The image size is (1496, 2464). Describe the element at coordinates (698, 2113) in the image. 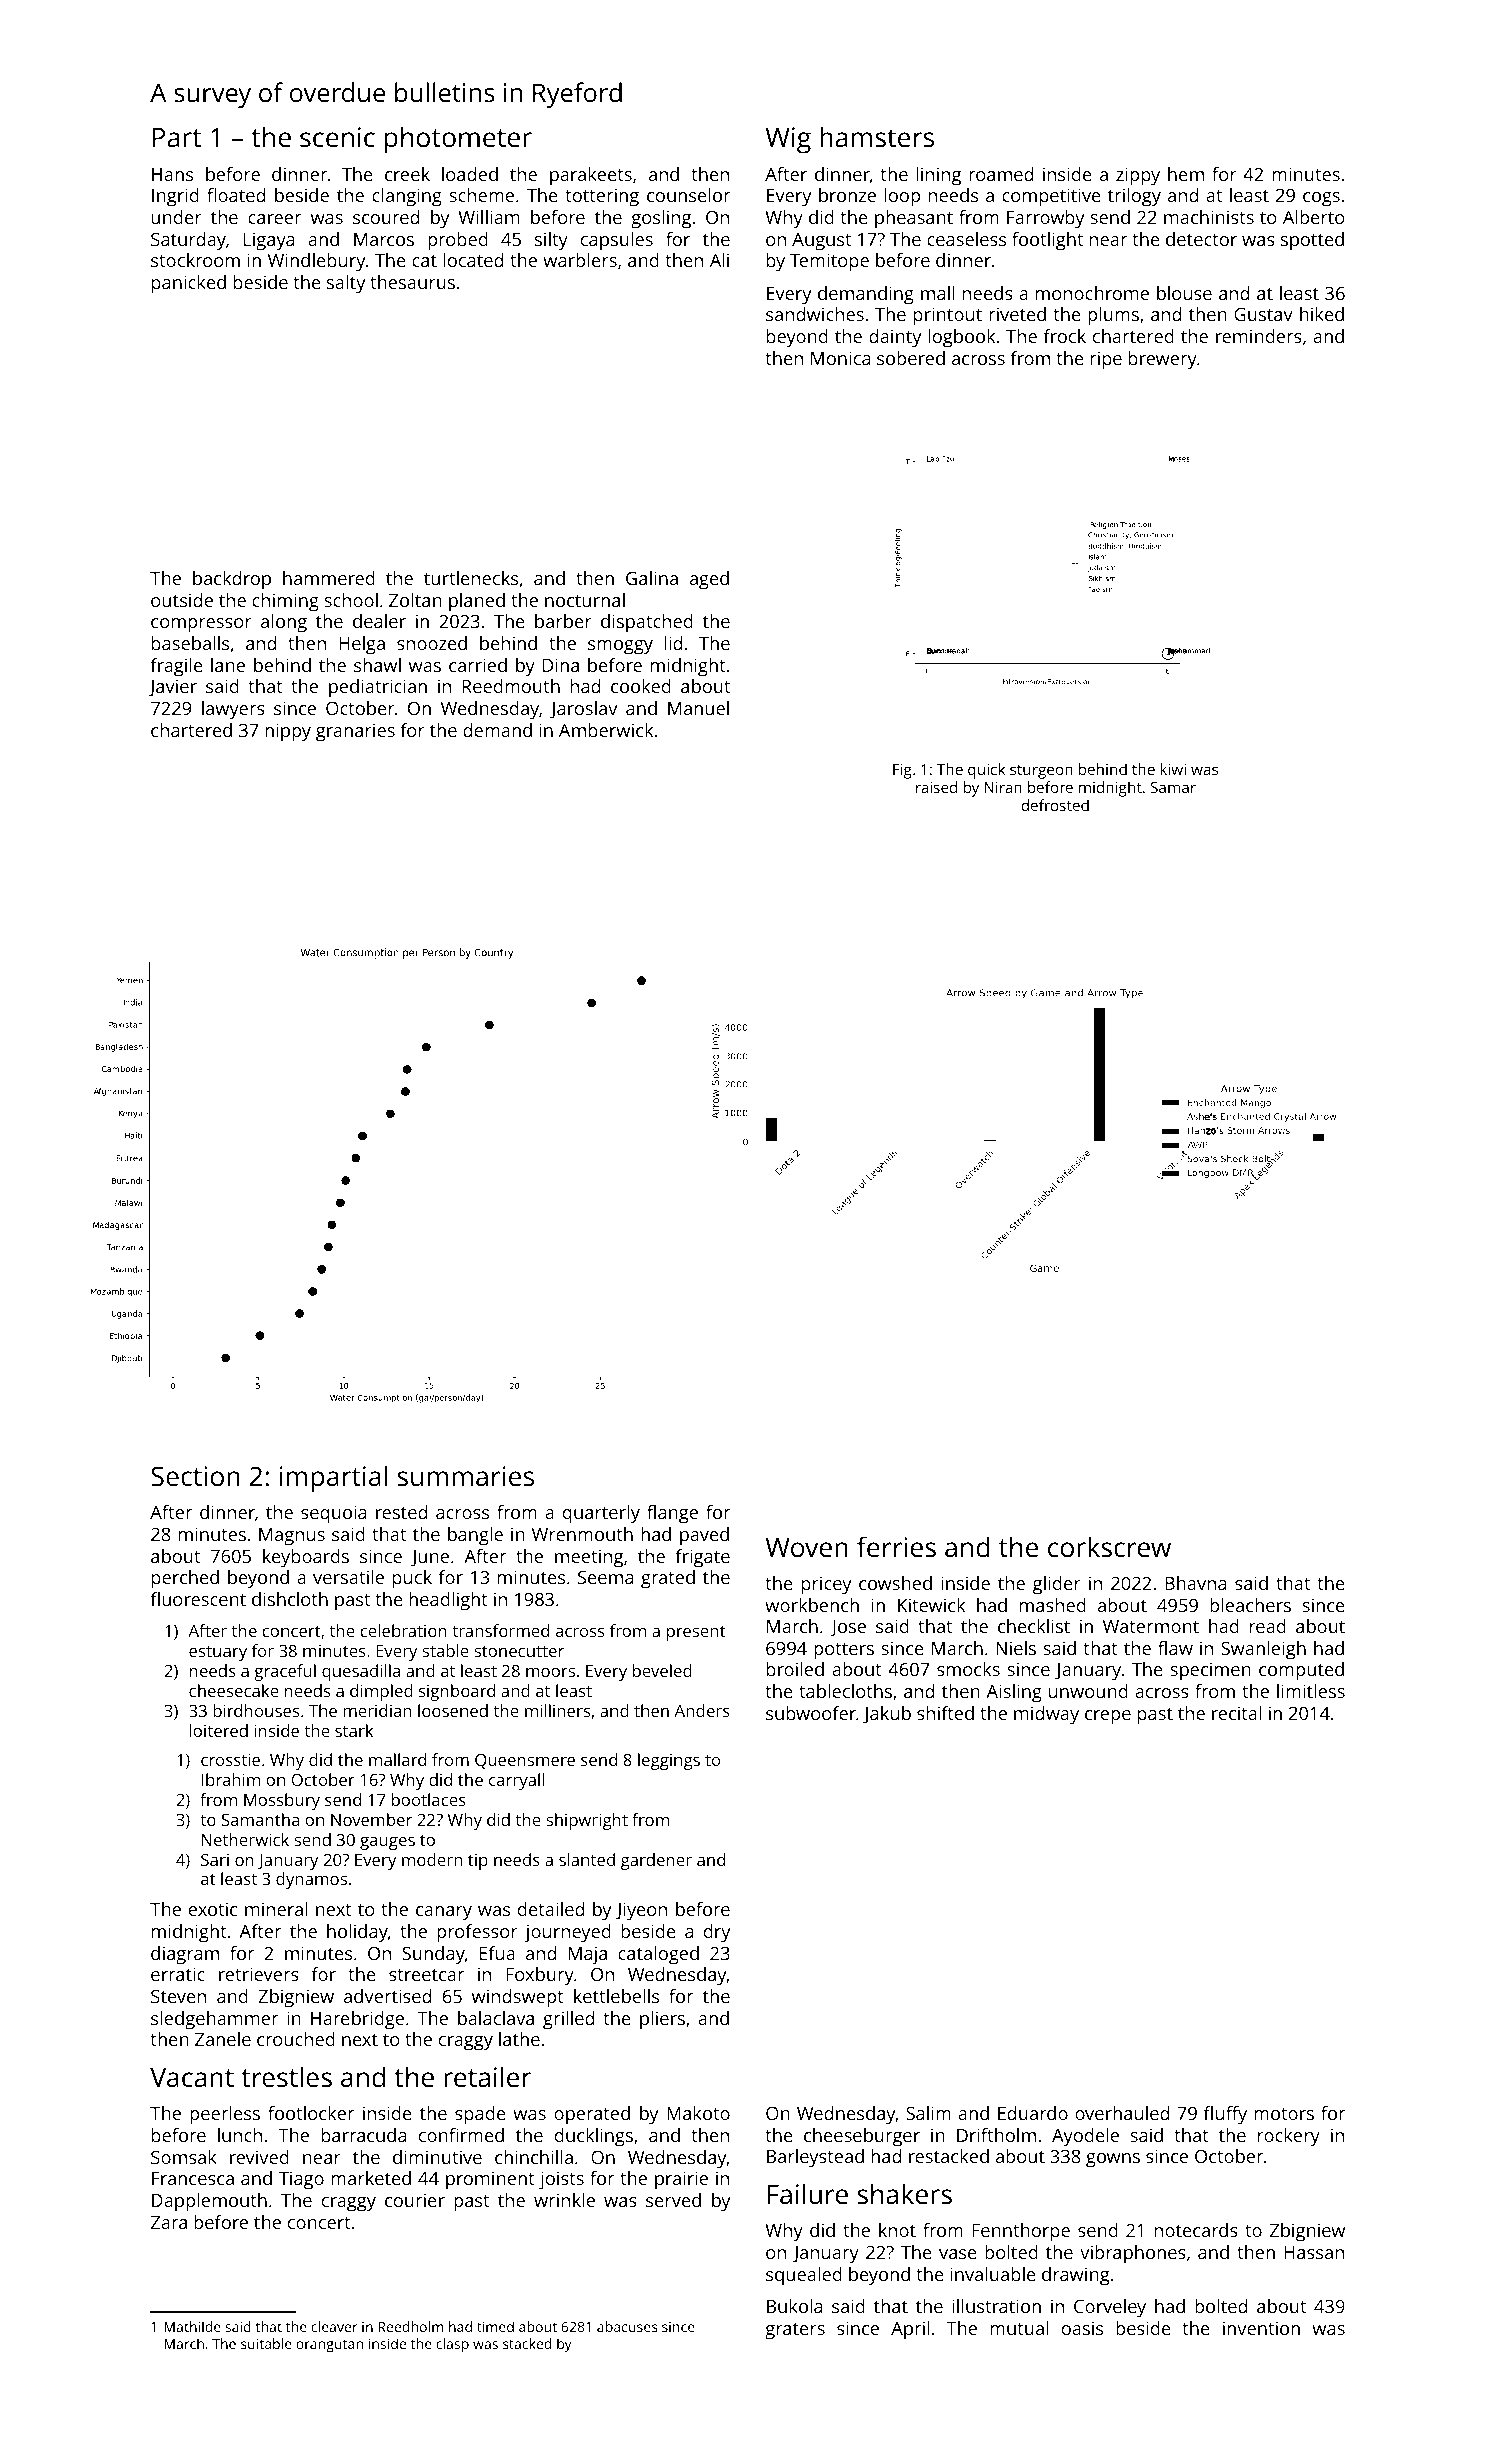

I see `Makoto` at that location.
